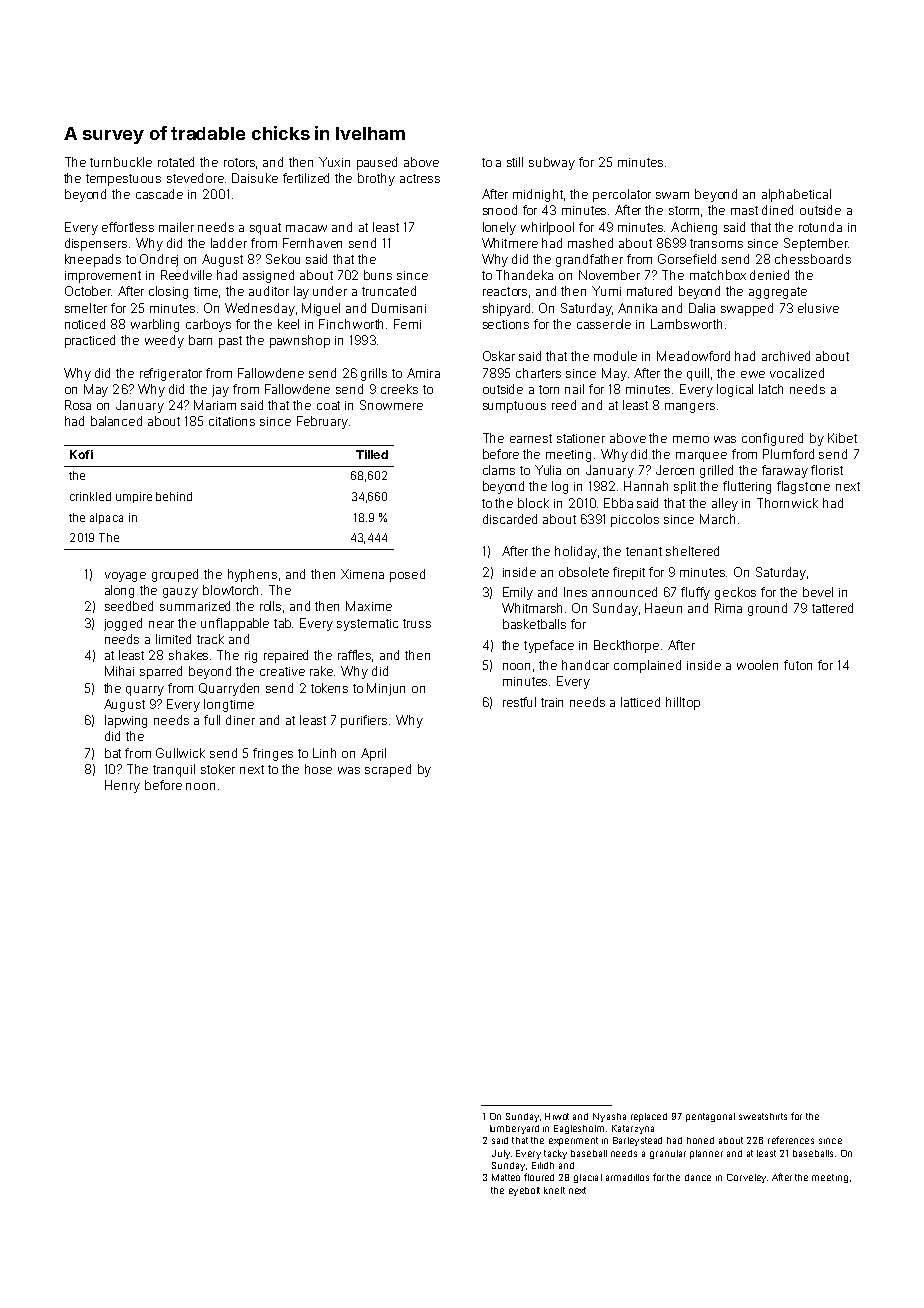 Image resolution: width=924 pixels, height=1308 pixels. What do you see at coordinates (501, 1154) in the page?
I see `July` at bounding box center [501, 1154].
